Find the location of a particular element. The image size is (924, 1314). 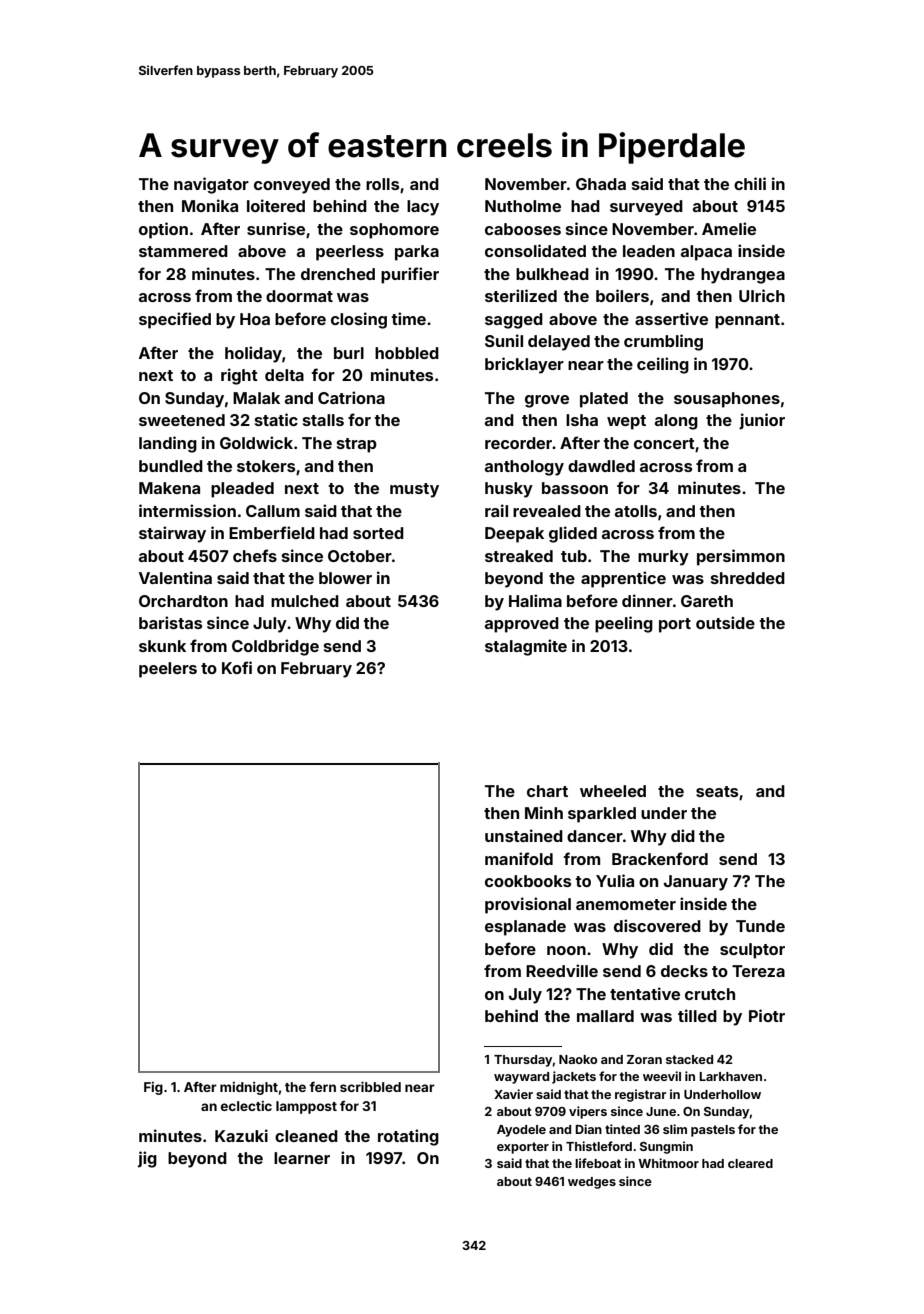

navigator is located at coordinates (211, 185).
